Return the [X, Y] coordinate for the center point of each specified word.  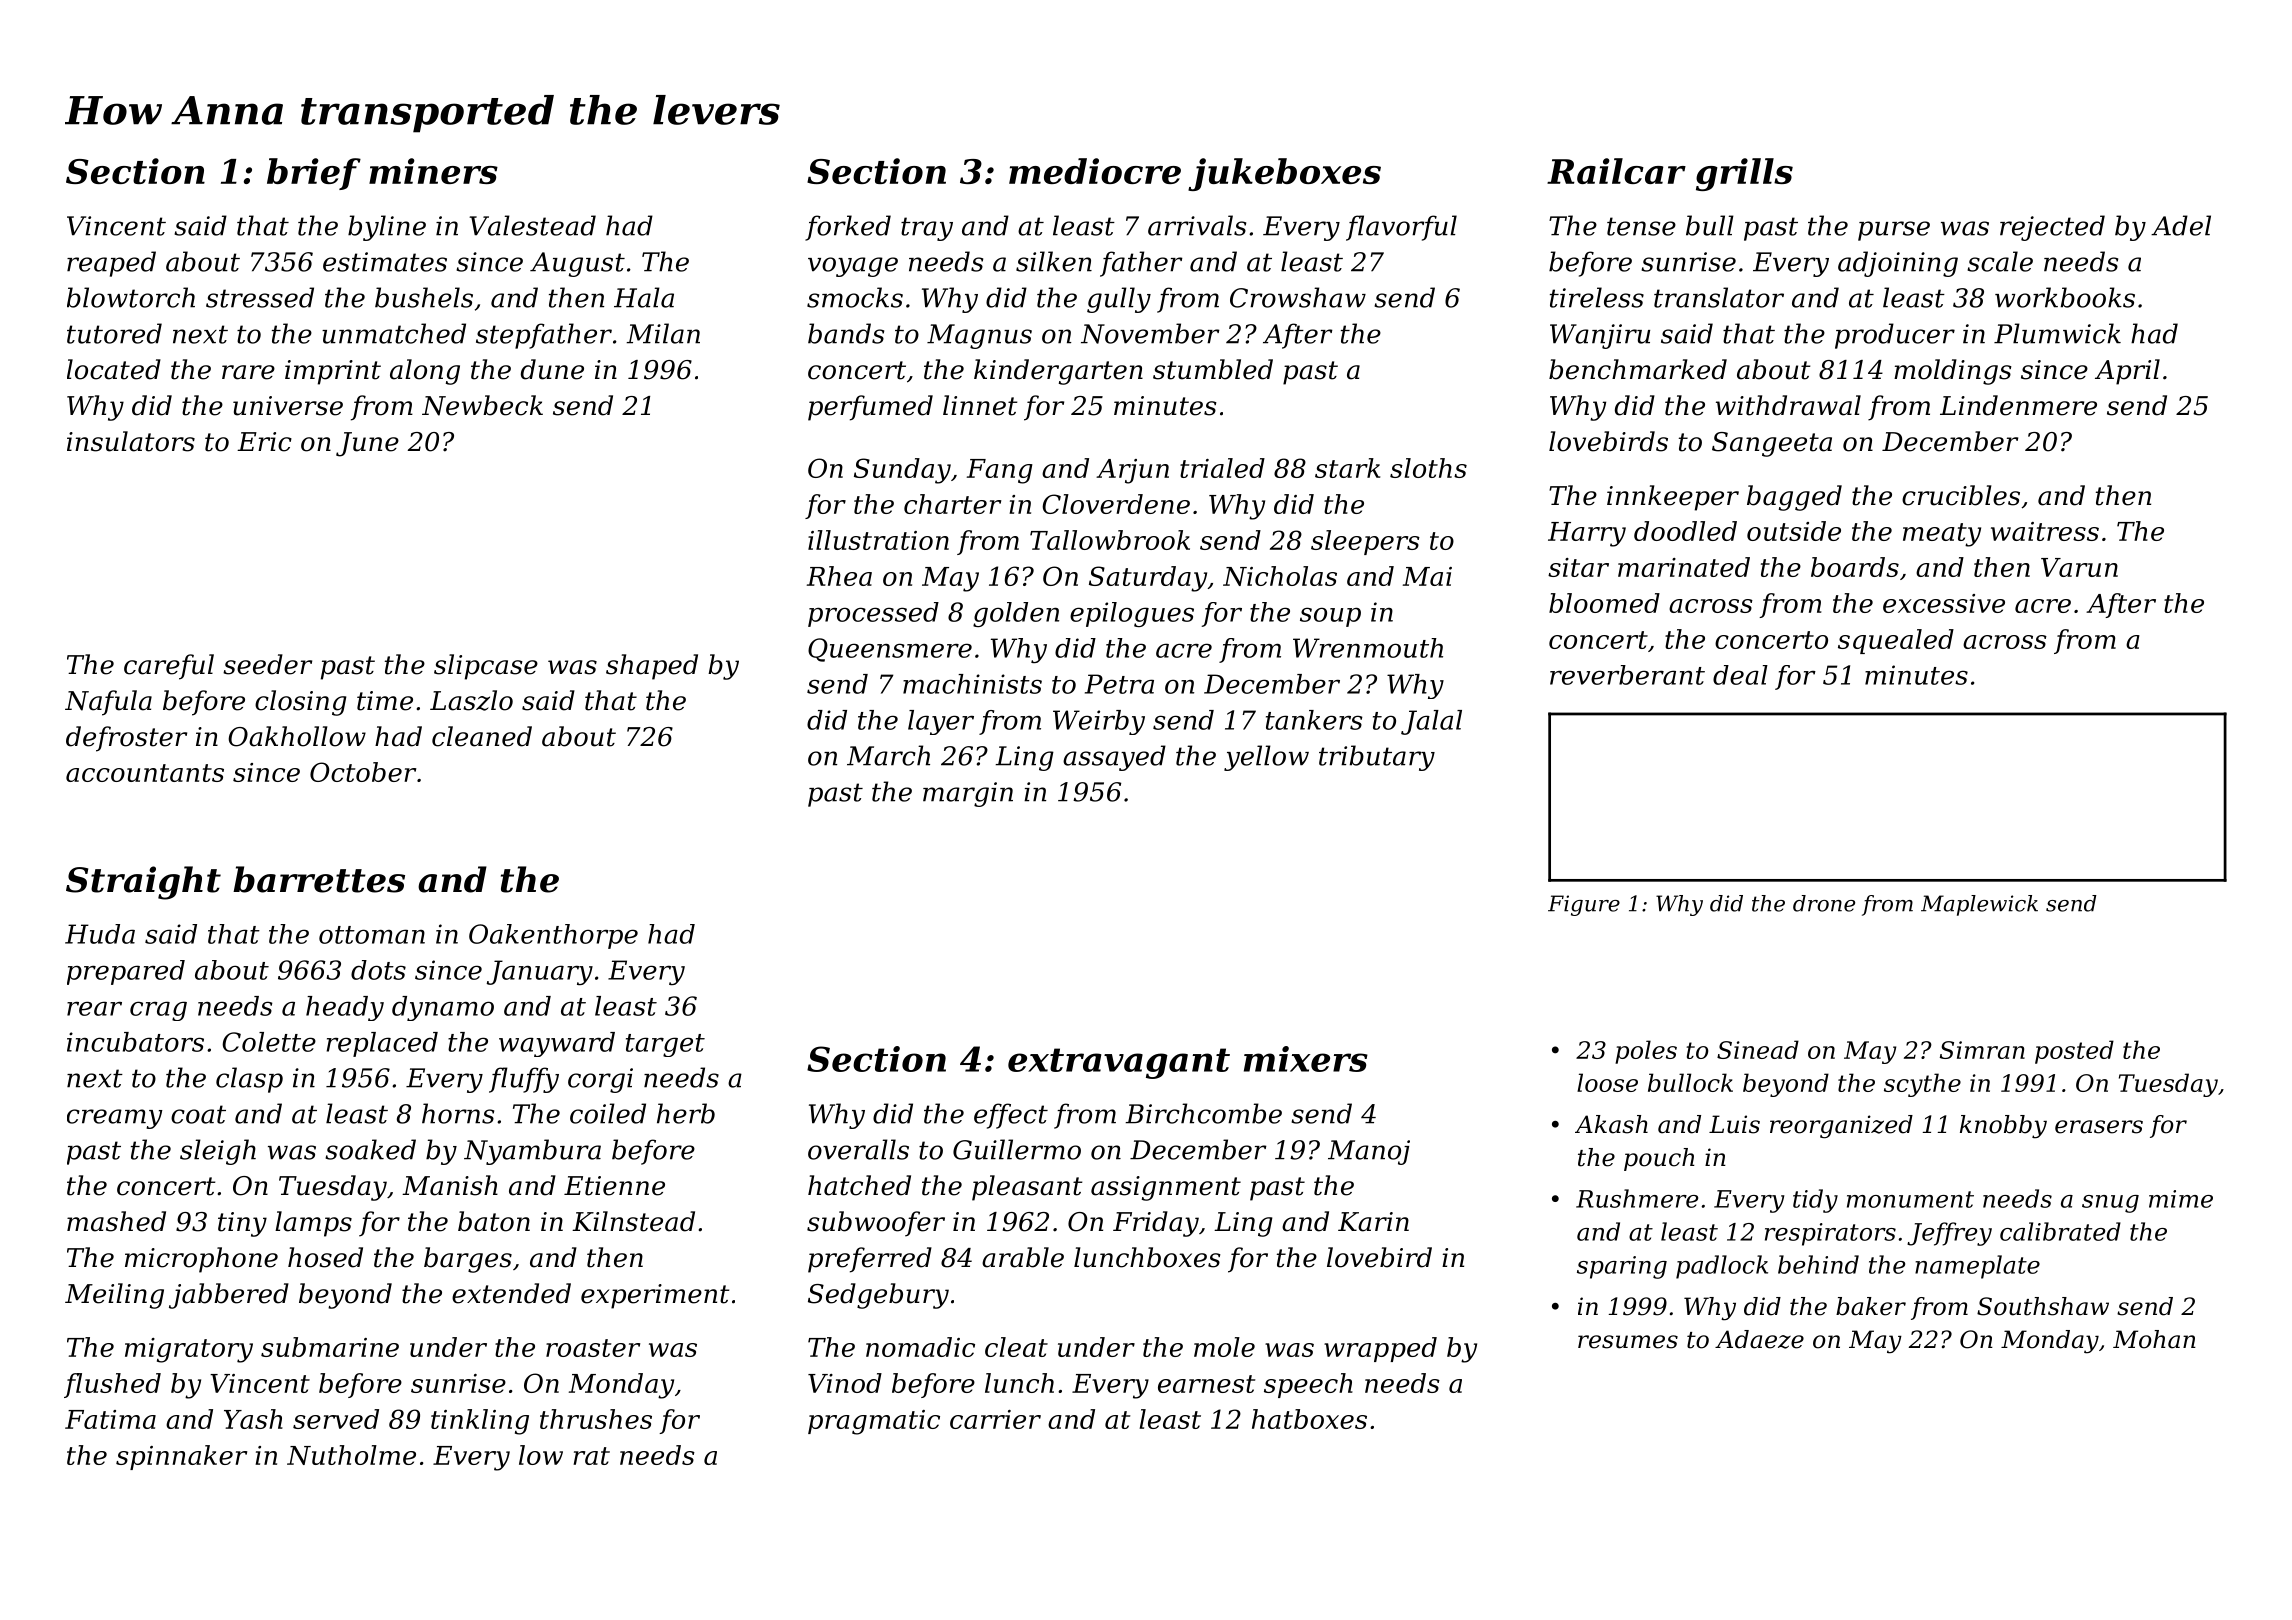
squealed [1896, 641]
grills [1744, 174]
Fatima [110, 1419]
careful [169, 667]
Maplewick [1979, 905]
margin [968, 794]
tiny [242, 1224]
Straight [143, 883]
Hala [644, 297]
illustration [878, 540]
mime [2181, 1199]
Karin [1373, 1222]
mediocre [1095, 171]
